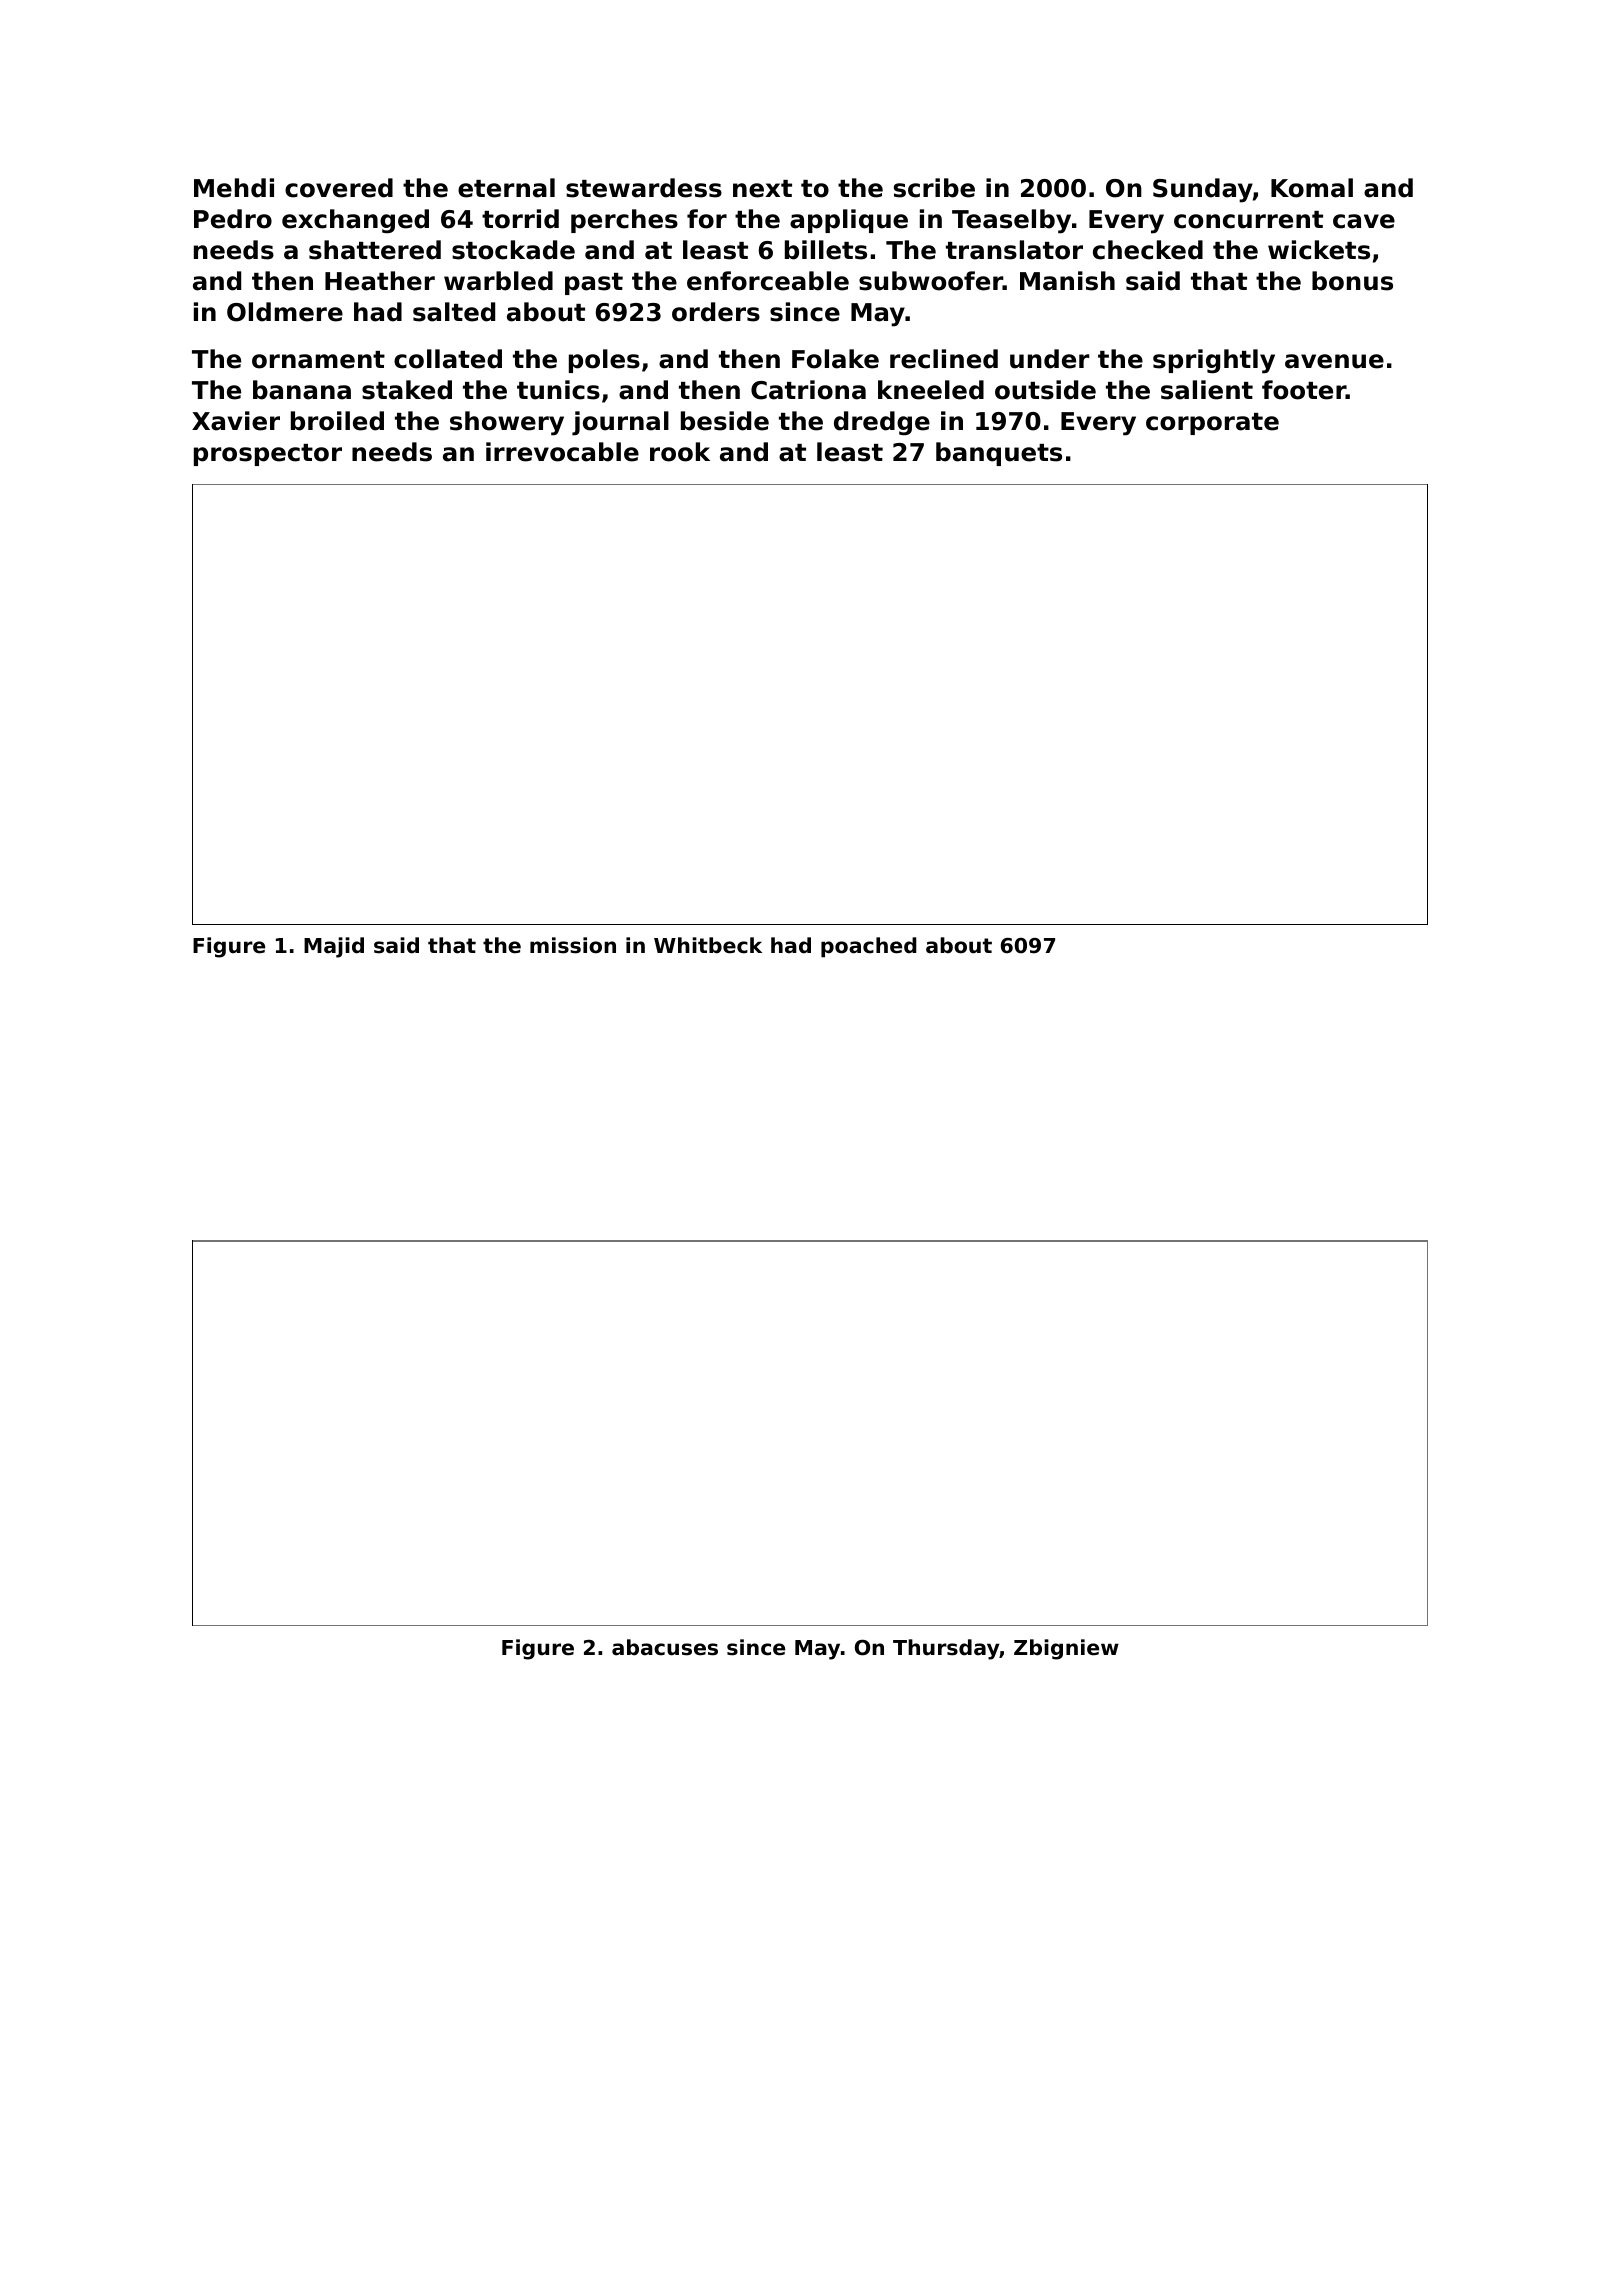 This screenshot has width=1620, height=2292. I want to click on Whitbeck, so click(708, 945).
